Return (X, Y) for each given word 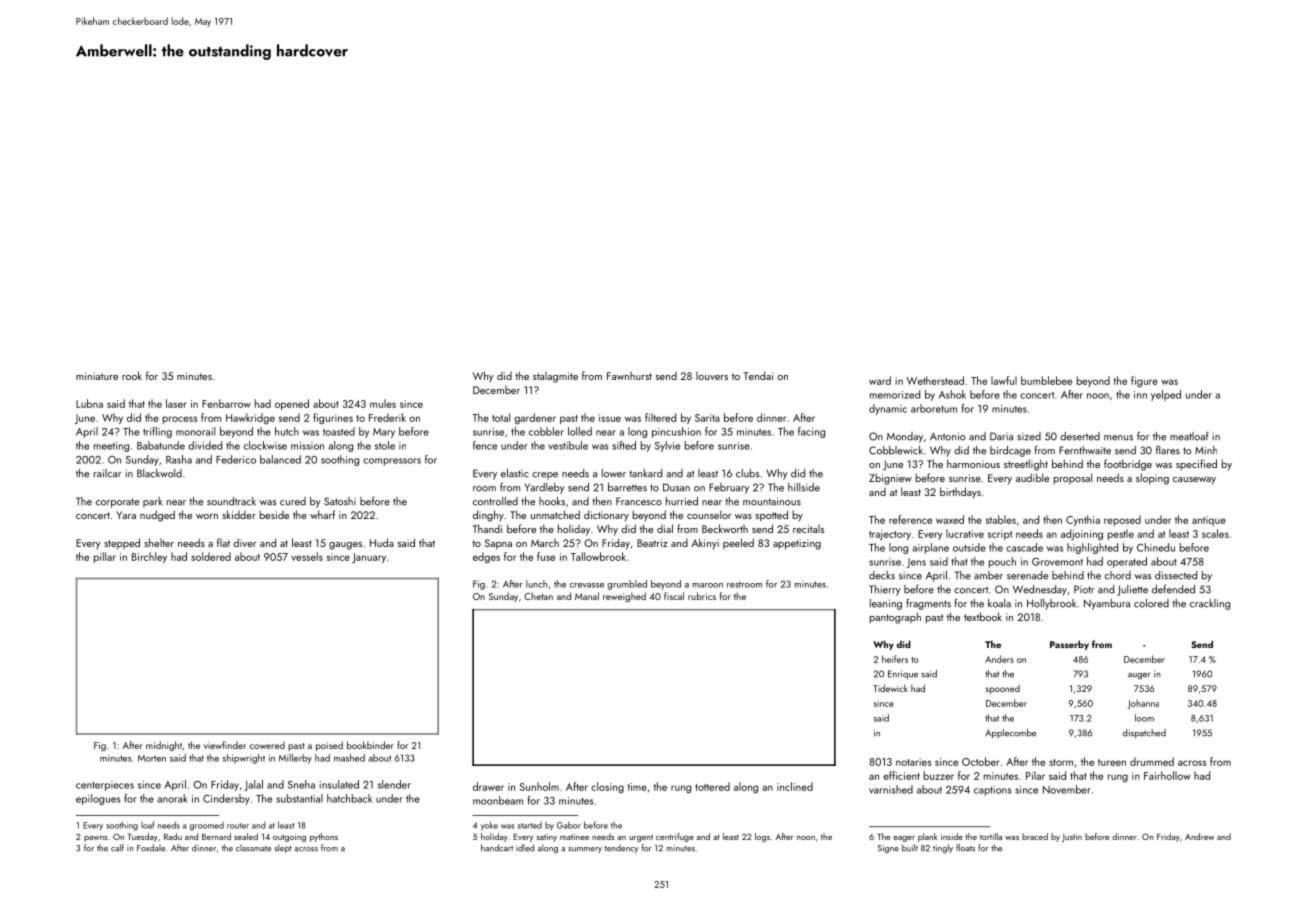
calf (117, 848)
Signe (888, 849)
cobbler (546, 431)
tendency (621, 848)
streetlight (1026, 465)
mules (383, 403)
